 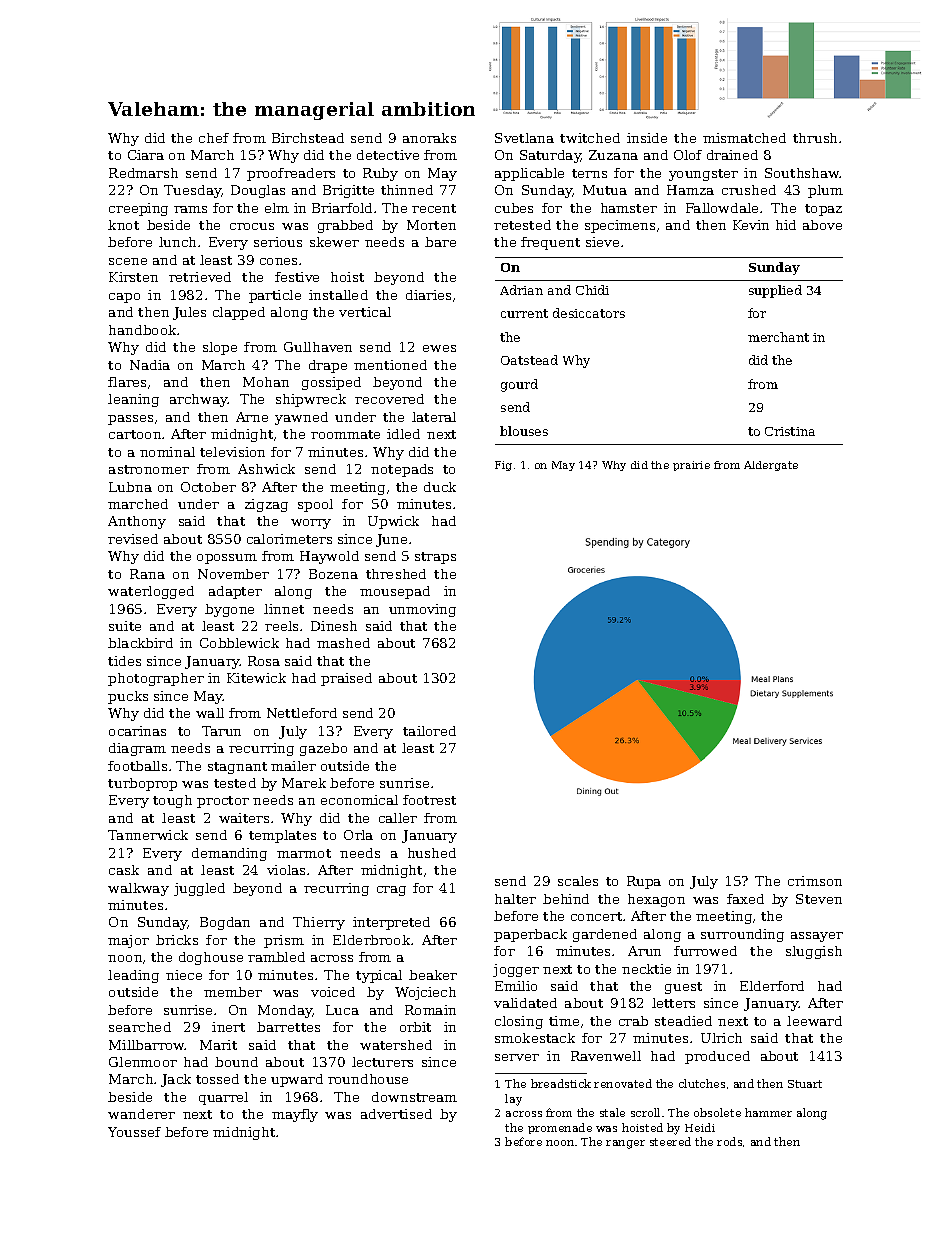 I want to click on leading, so click(x=133, y=976).
